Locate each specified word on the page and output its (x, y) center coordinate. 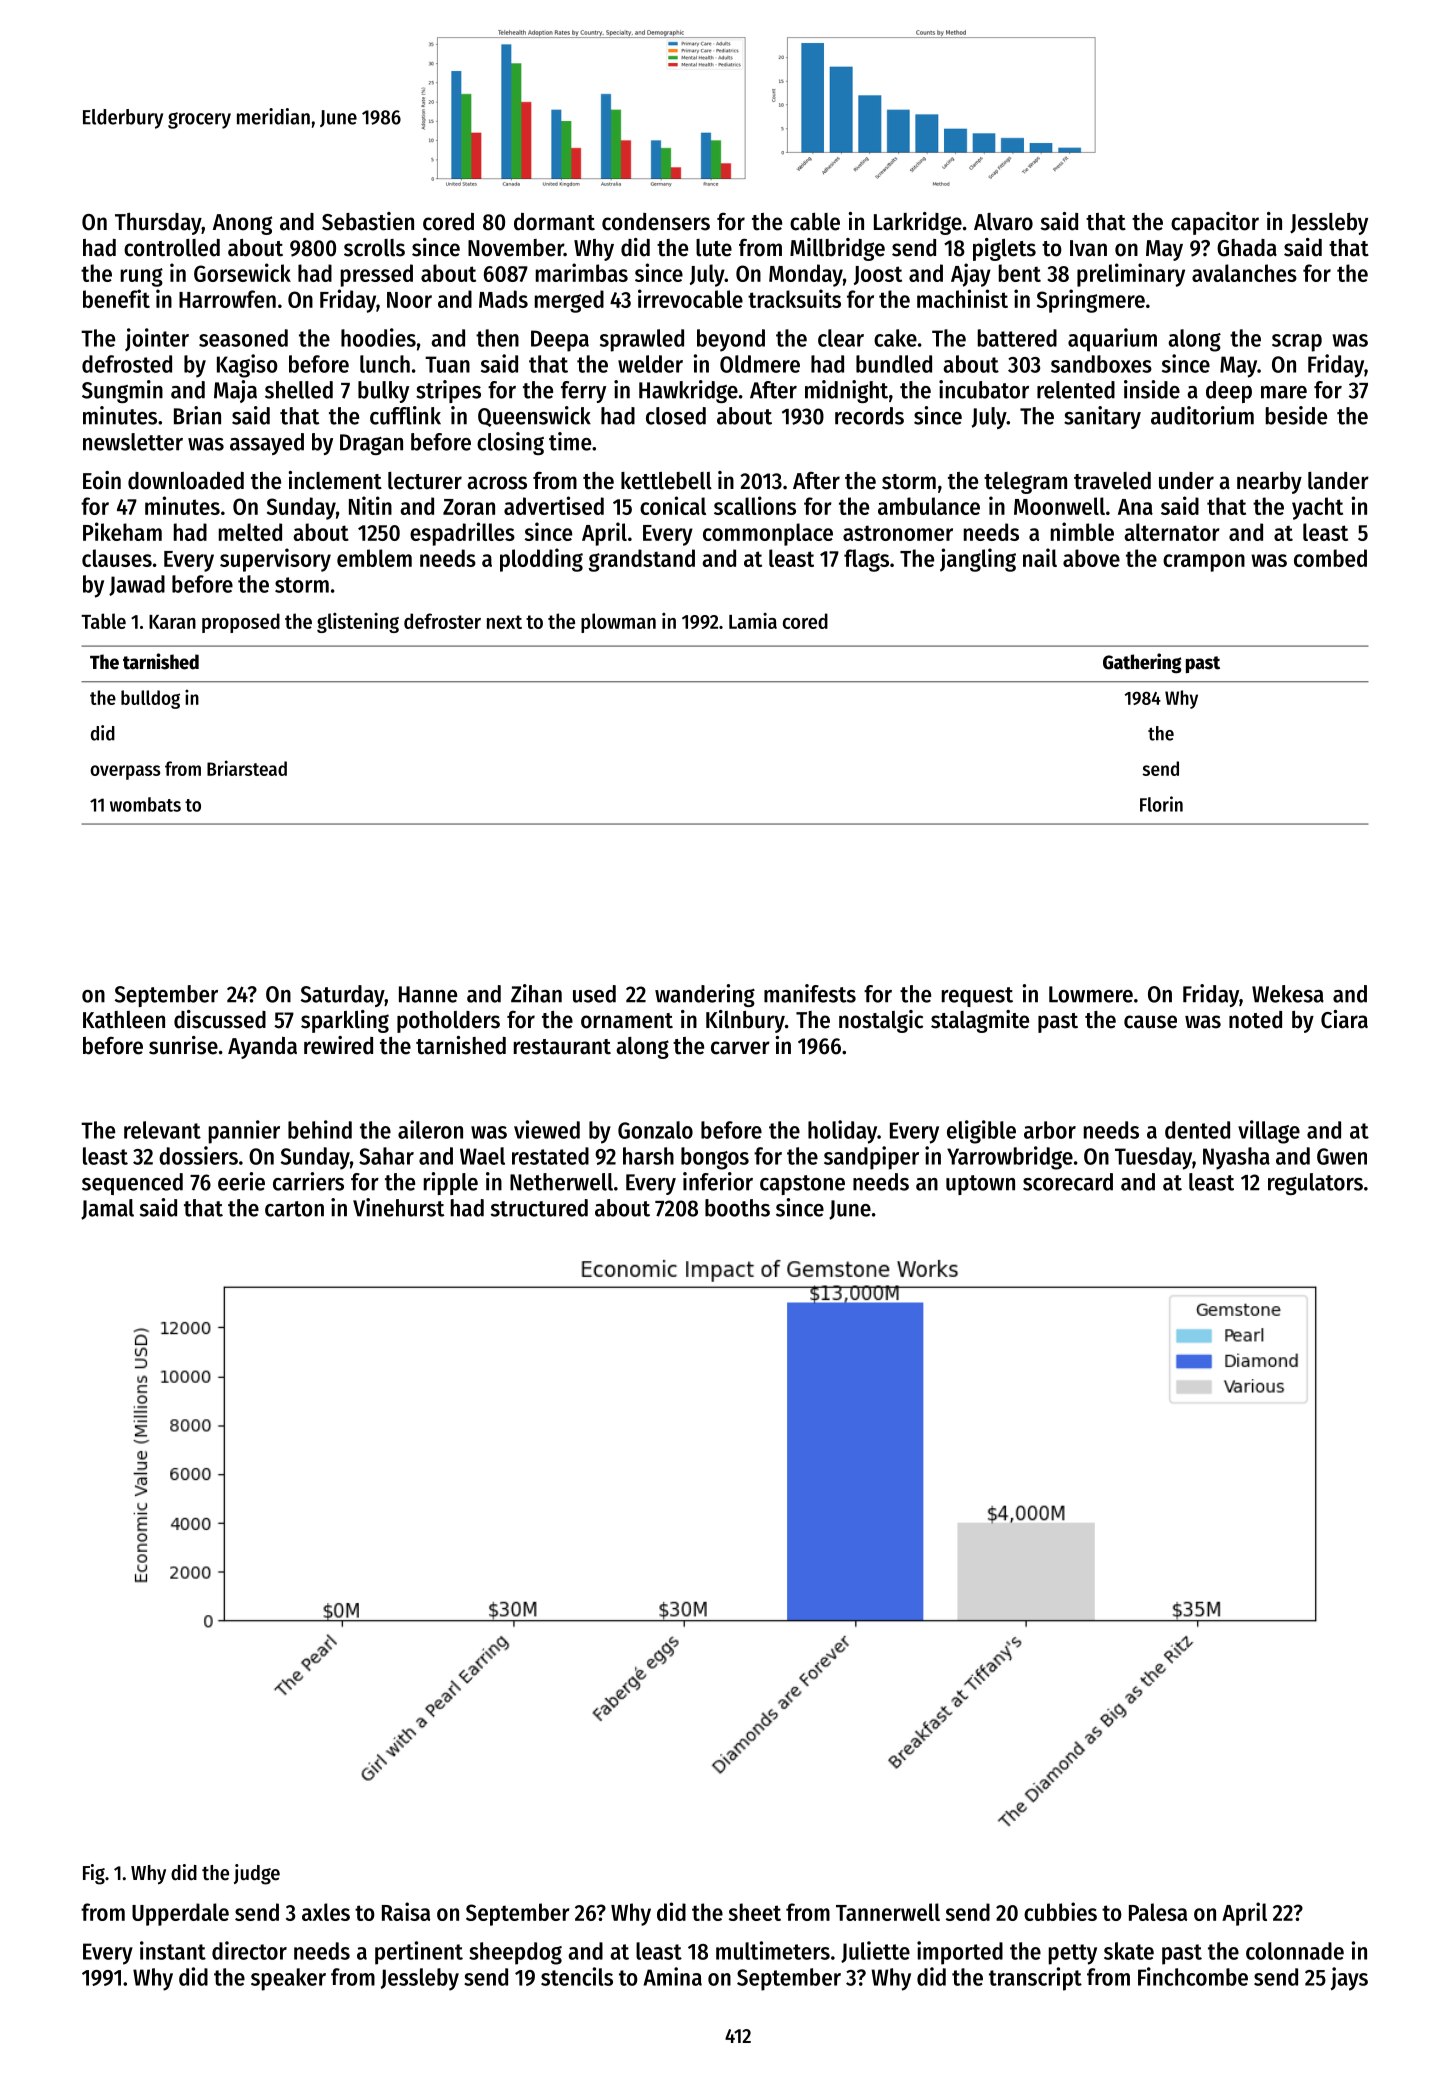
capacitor (1215, 223)
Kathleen (124, 1020)
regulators (1315, 1184)
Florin (1161, 804)
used (594, 994)
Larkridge (918, 223)
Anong (242, 224)
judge (257, 1874)
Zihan (536, 993)
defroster (442, 621)
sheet (755, 1912)
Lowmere (1091, 994)
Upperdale (180, 1914)
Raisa (406, 1911)
